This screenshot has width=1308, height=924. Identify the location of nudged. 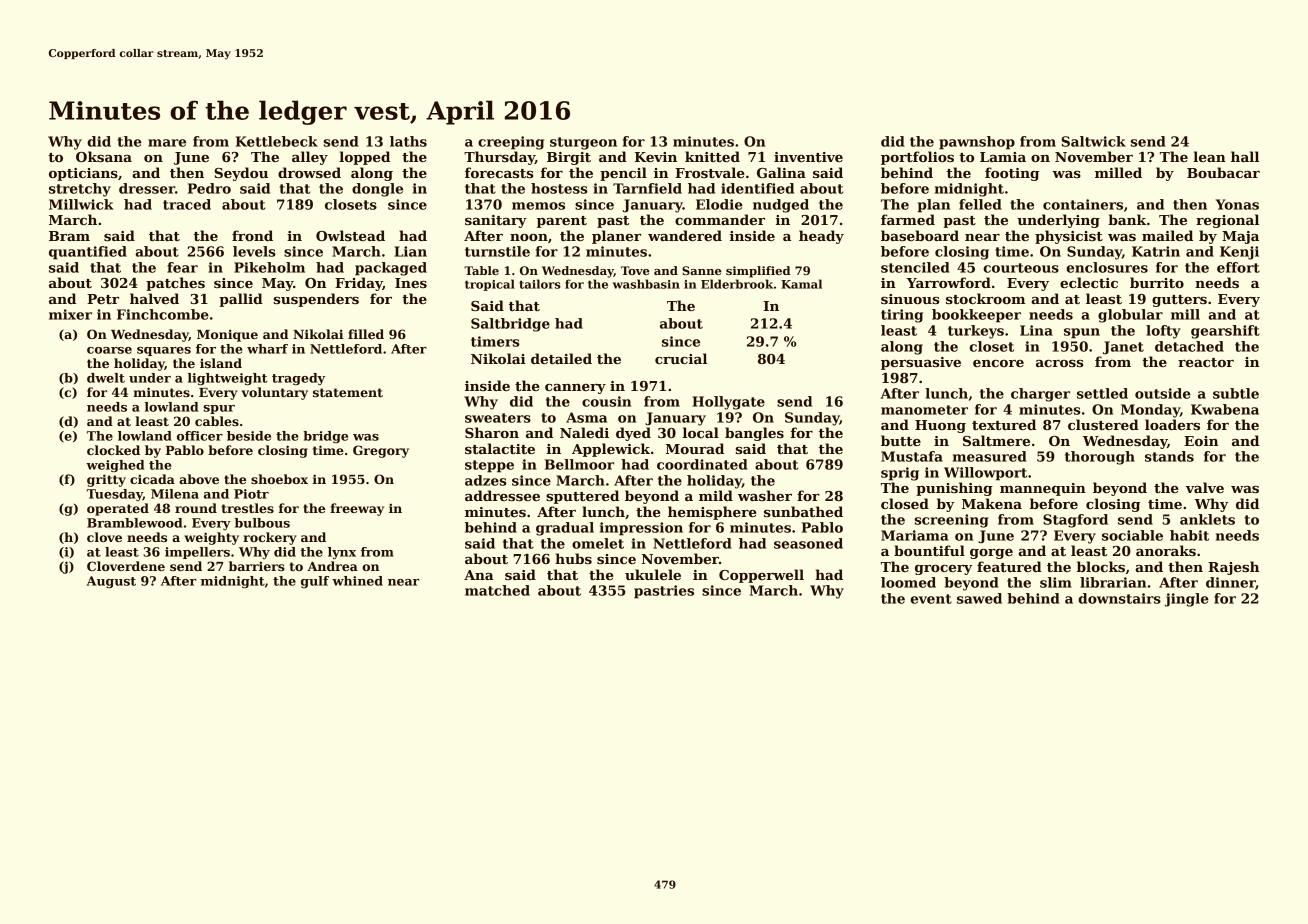
(781, 206).
